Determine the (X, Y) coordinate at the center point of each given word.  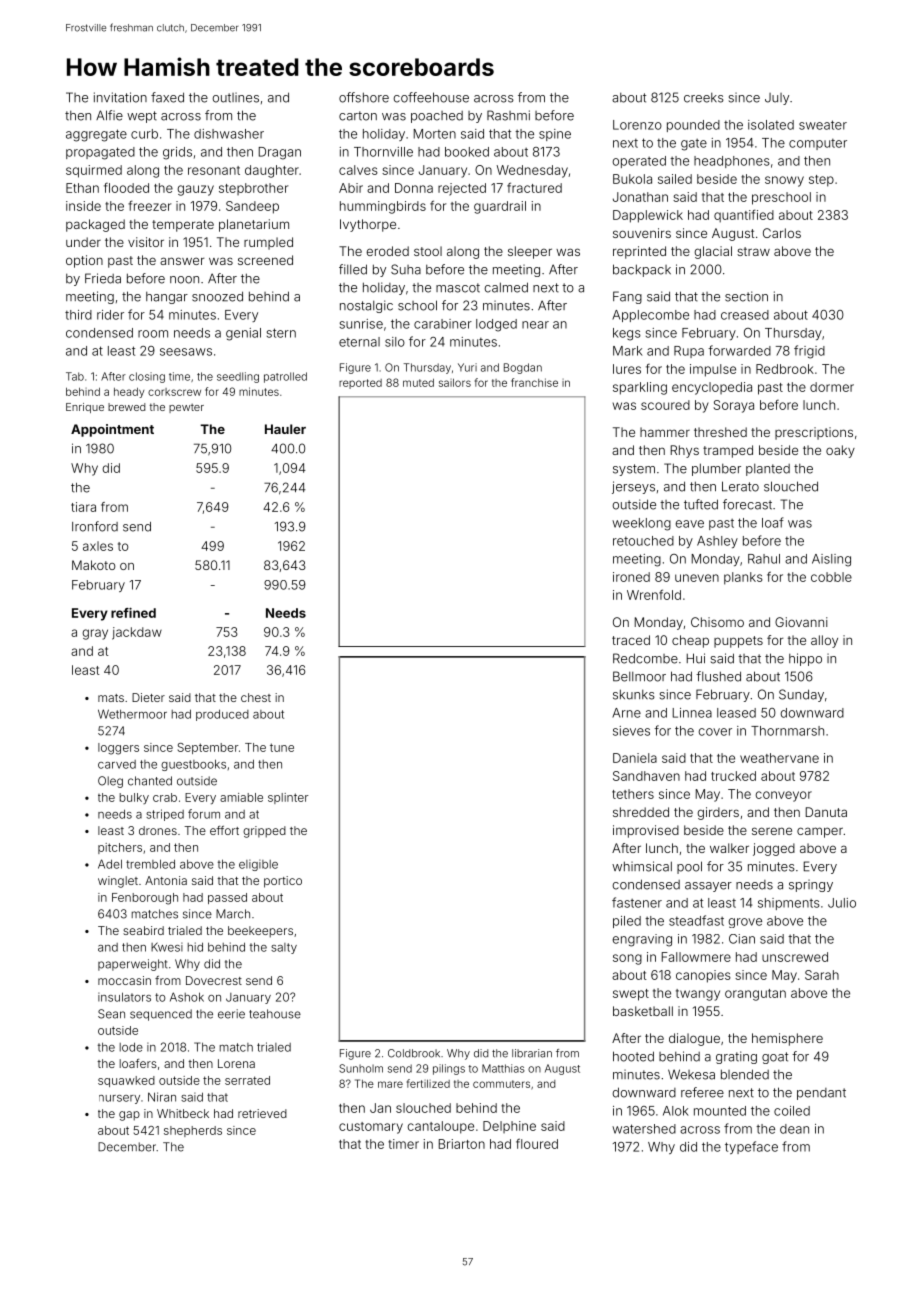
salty (284, 948)
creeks (704, 98)
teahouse (275, 1014)
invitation (120, 97)
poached (437, 117)
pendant (821, 1094)
